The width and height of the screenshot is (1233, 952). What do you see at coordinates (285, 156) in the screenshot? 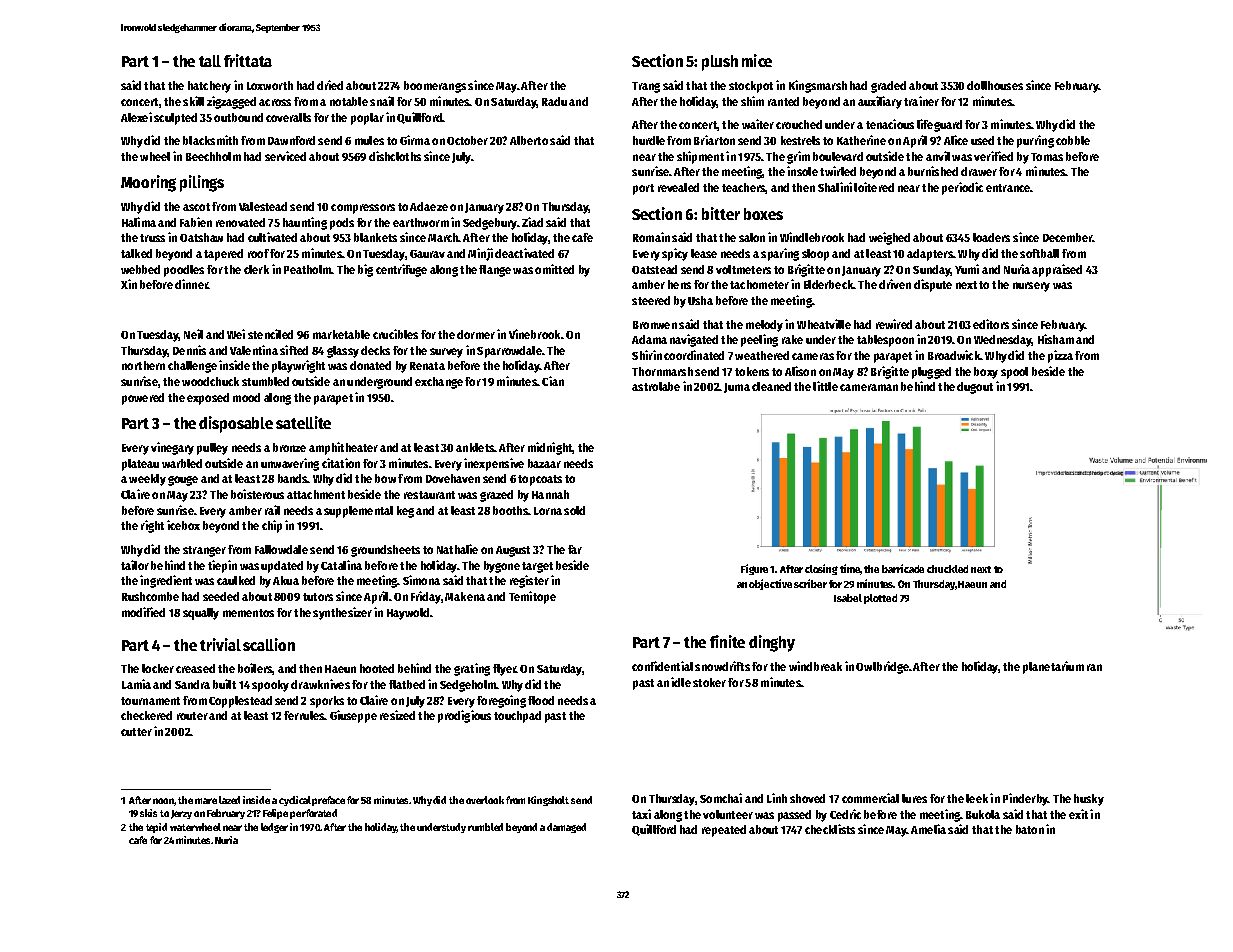
I see `serviced` at bounding box center [285, 156].
